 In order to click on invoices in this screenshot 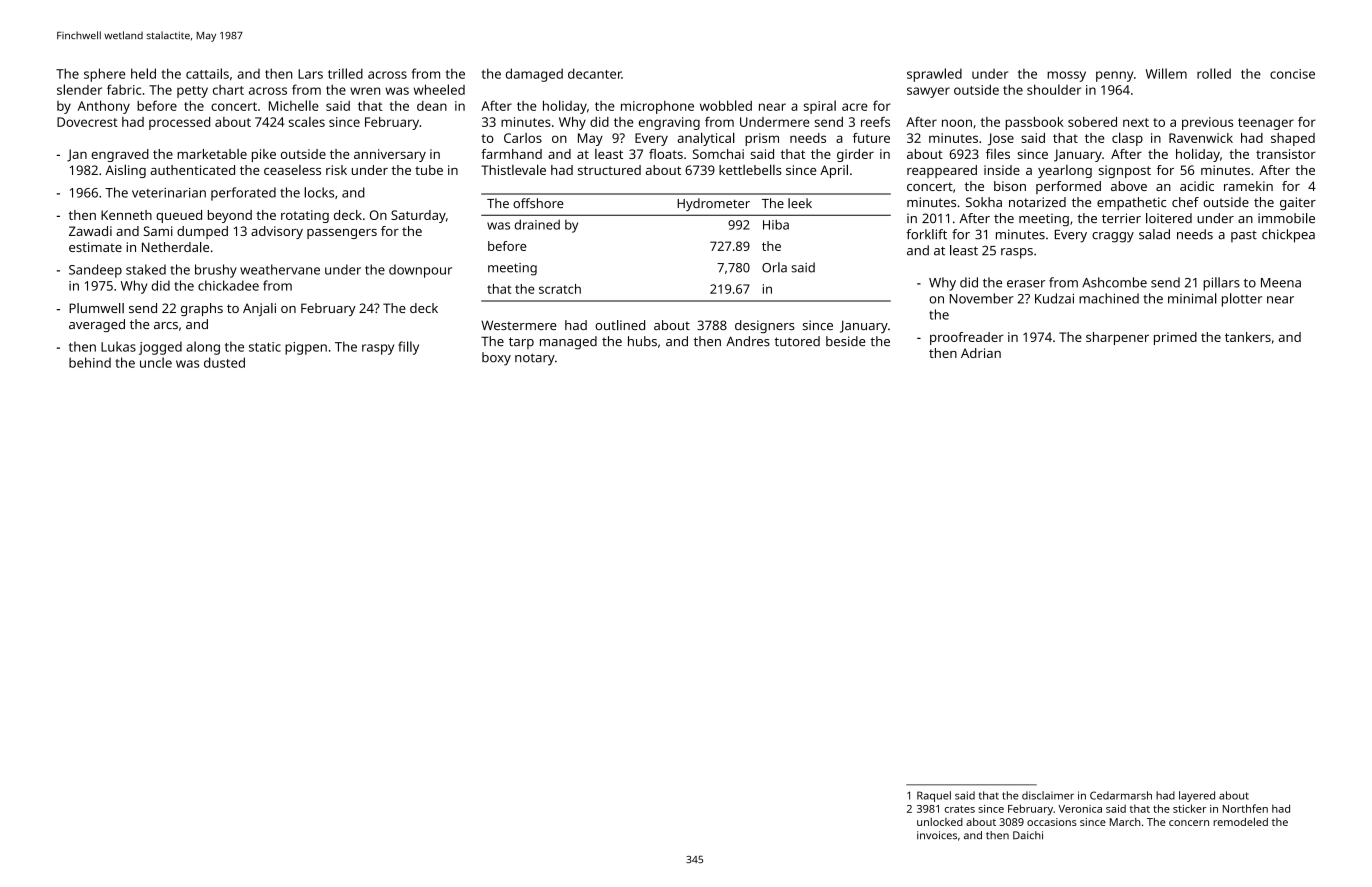, I will do `click(937, 835)`.
